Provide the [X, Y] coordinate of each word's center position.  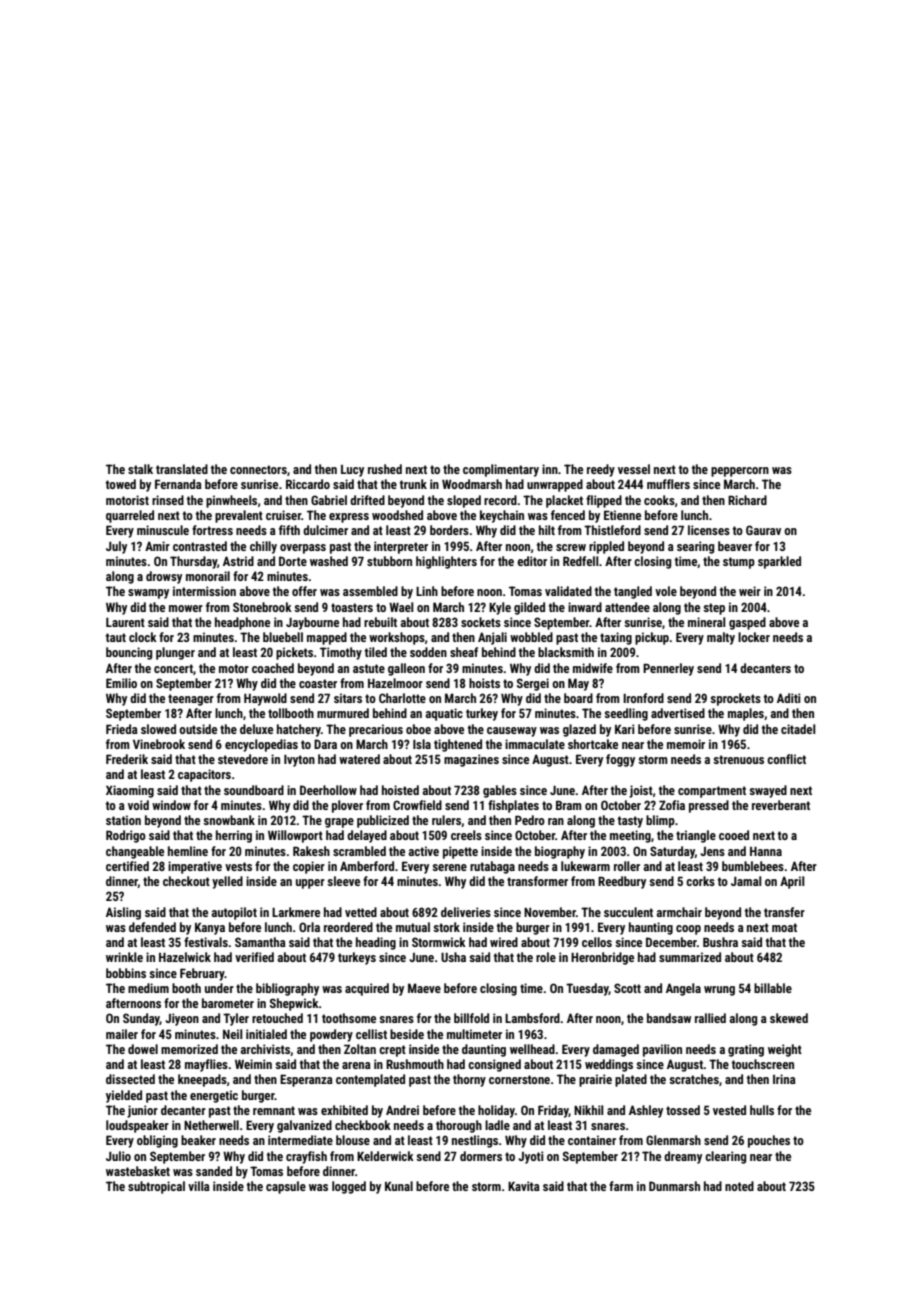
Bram [569, 805]
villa [199, 1186]
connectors [258, 469]
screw [571, 547]
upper [310, 884]
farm [621, 1186]
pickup [652, 638]
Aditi [789, 698]
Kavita [524, 1186]
